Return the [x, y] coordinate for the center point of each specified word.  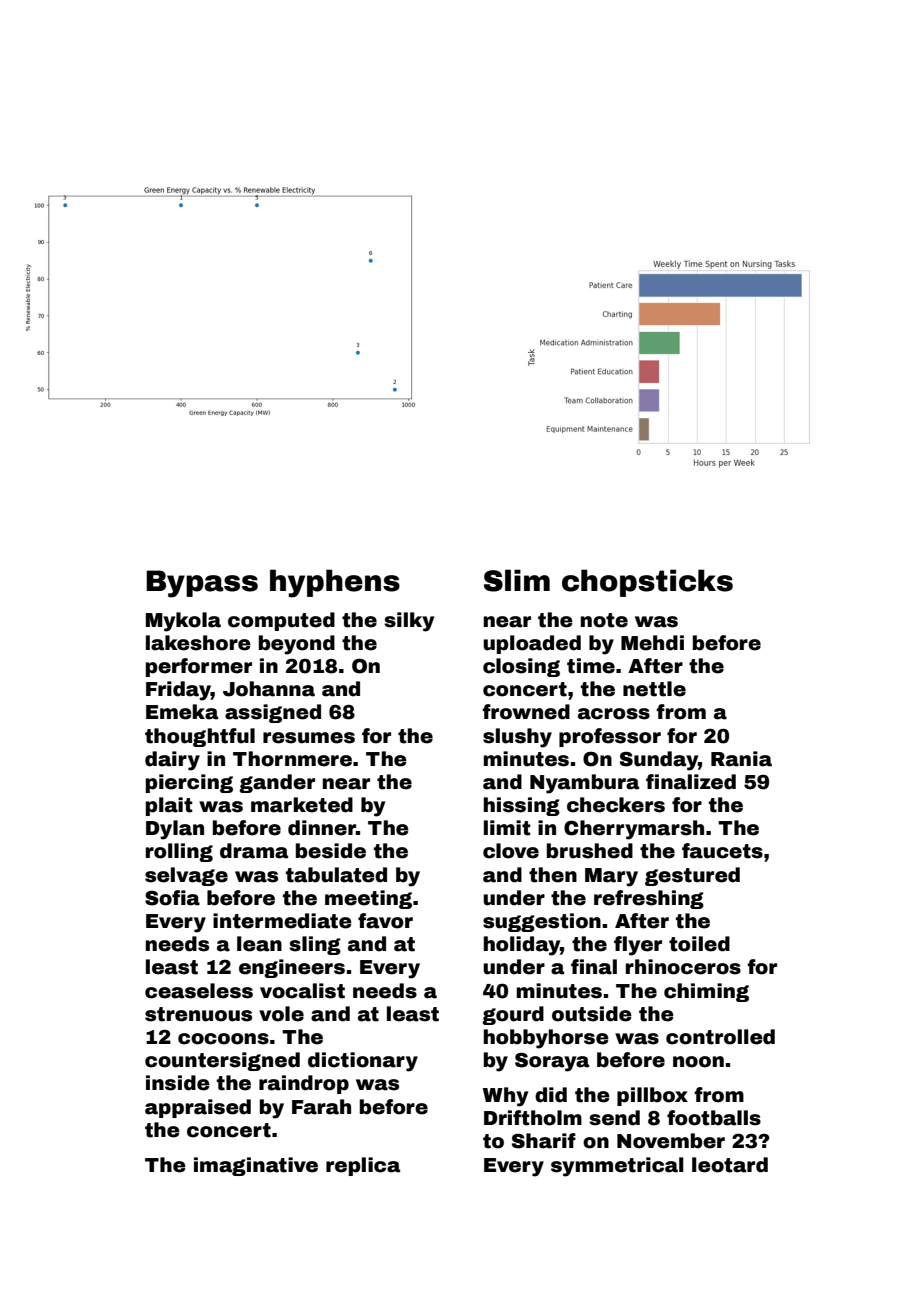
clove [511, 851]
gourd [513, 1015]
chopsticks [647, 583]
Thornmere [292, 759]
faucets [722, 851]
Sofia [172, 898]
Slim [517, 580]
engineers [292, 968]
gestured [692, 876]
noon [698, 1062]
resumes [309, 738]
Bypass [202, 584]
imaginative [256, 1166]
